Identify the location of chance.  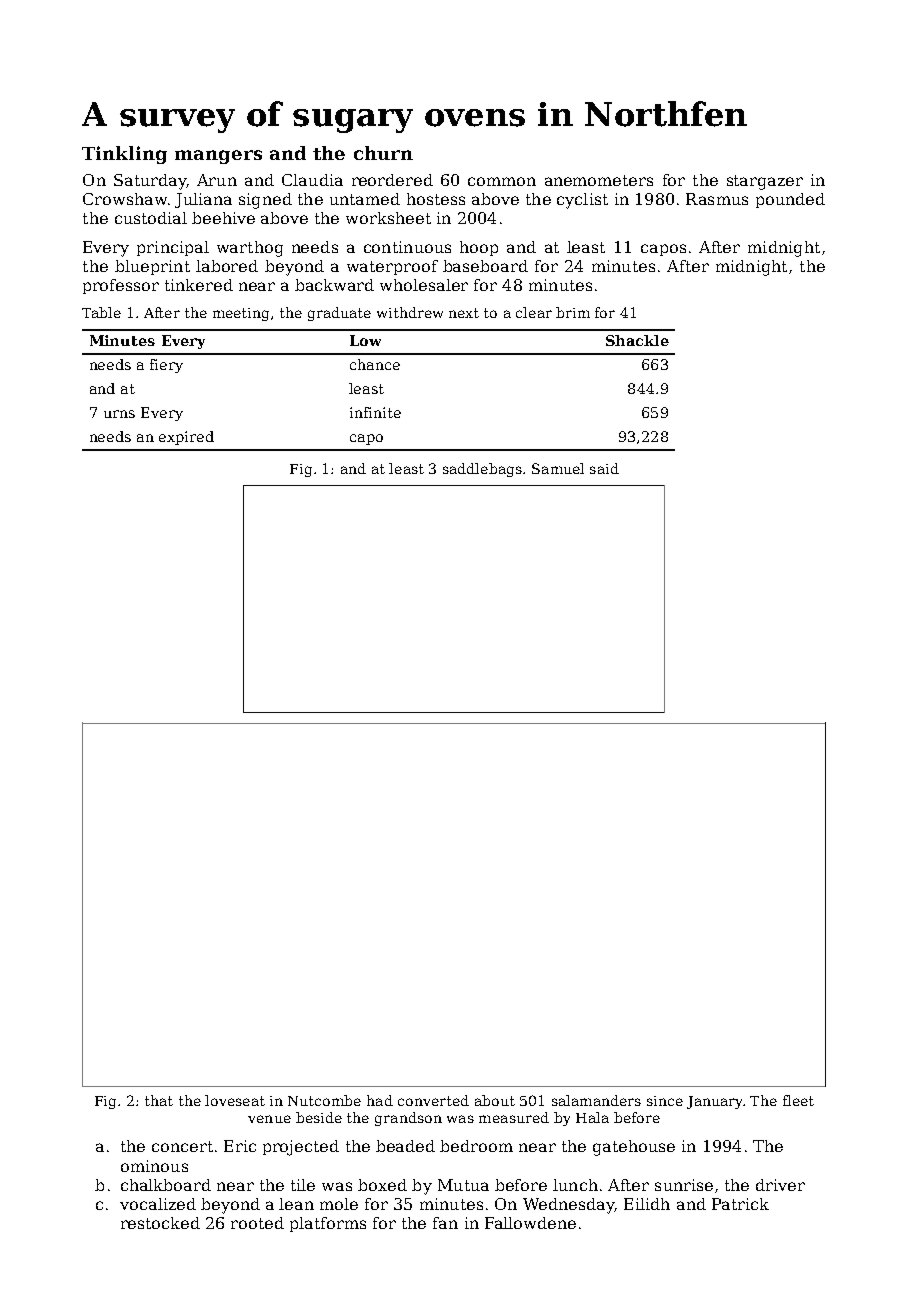
(375, 364).
